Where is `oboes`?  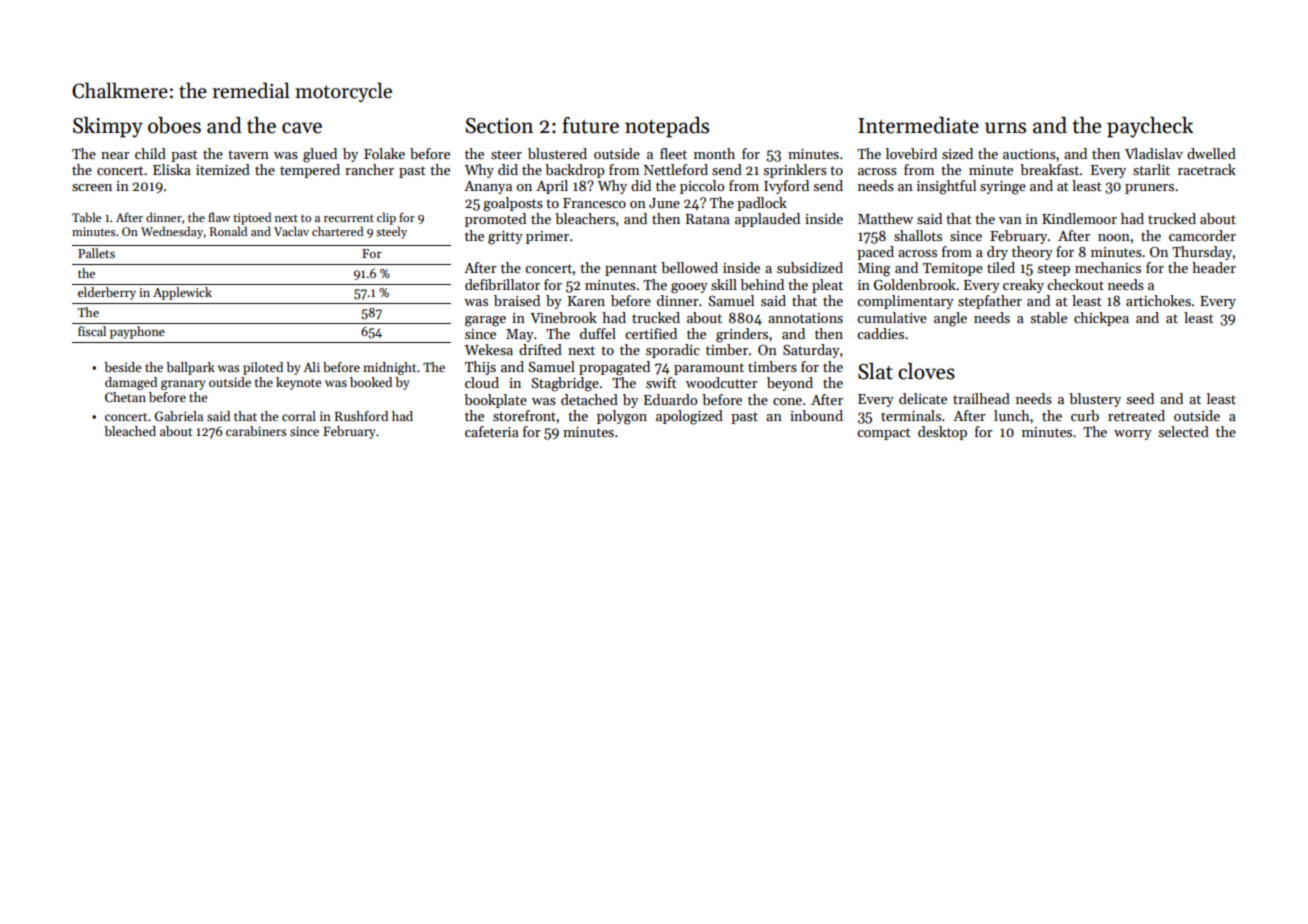 oboes is located at coordinates (174, 125).
